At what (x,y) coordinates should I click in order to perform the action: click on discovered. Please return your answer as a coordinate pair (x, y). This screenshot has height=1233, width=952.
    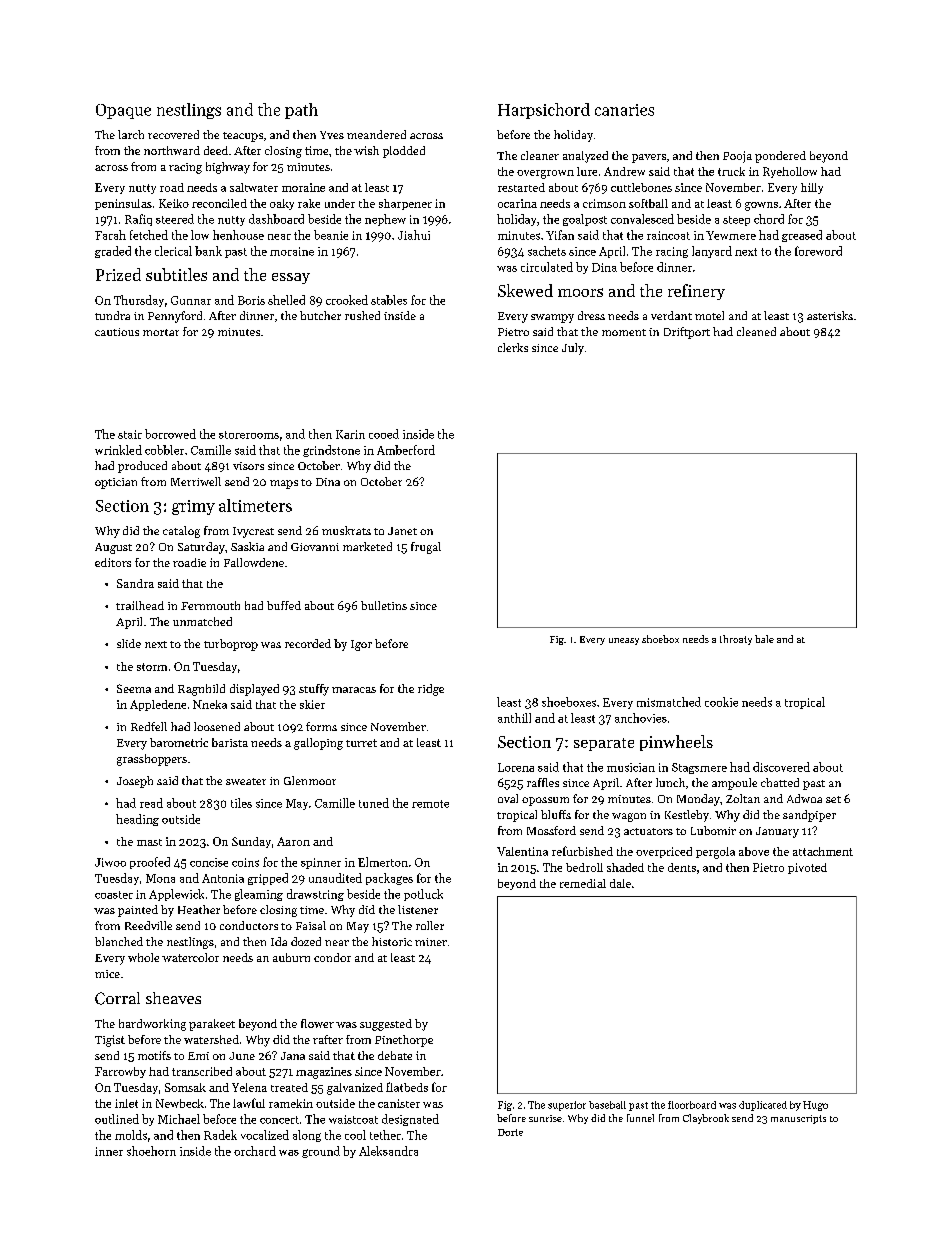
    Looking at the image, I should click on (781, 767).
